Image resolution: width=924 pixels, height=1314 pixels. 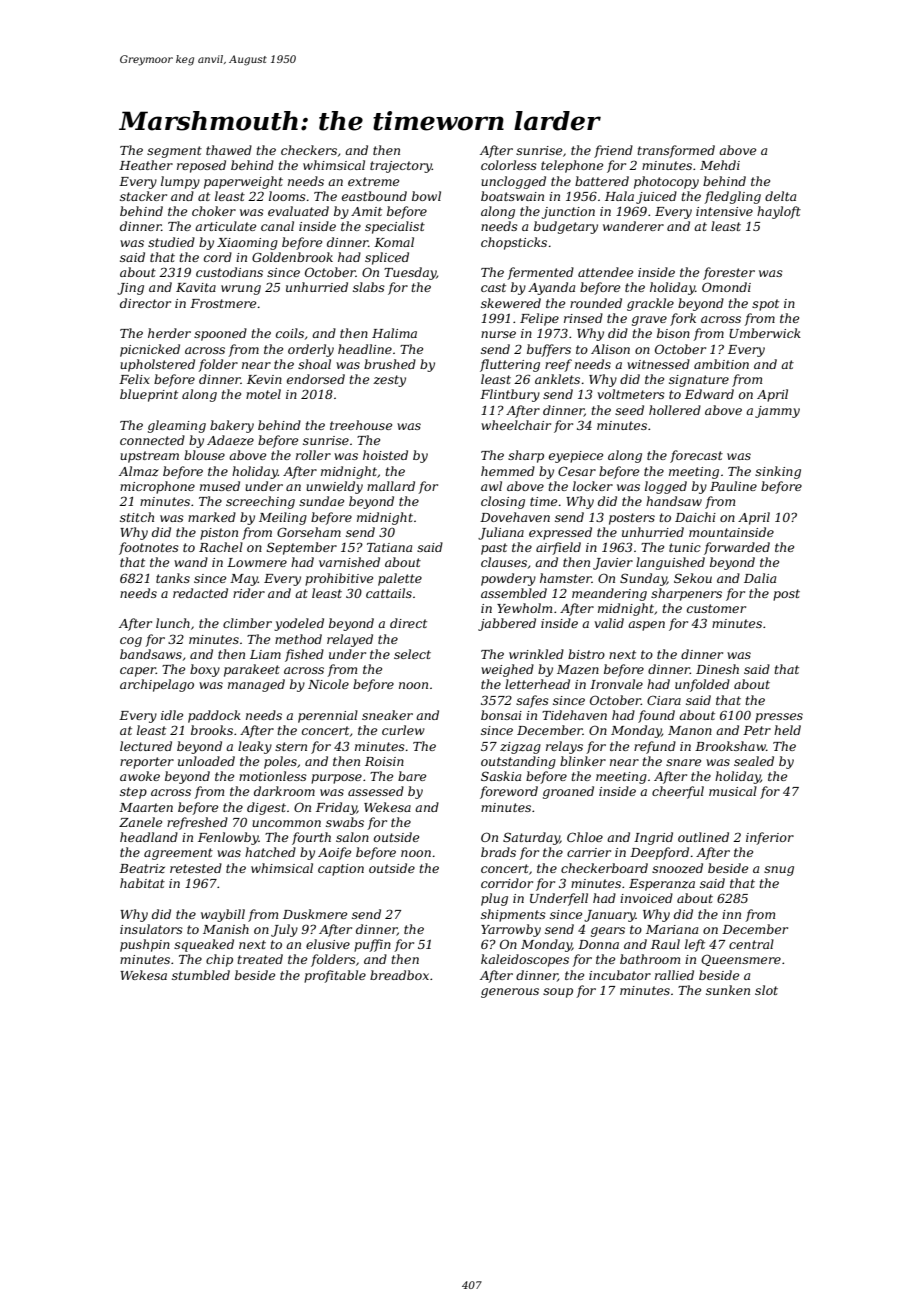 I want to click on jammy, so click(x=777, y=412).
